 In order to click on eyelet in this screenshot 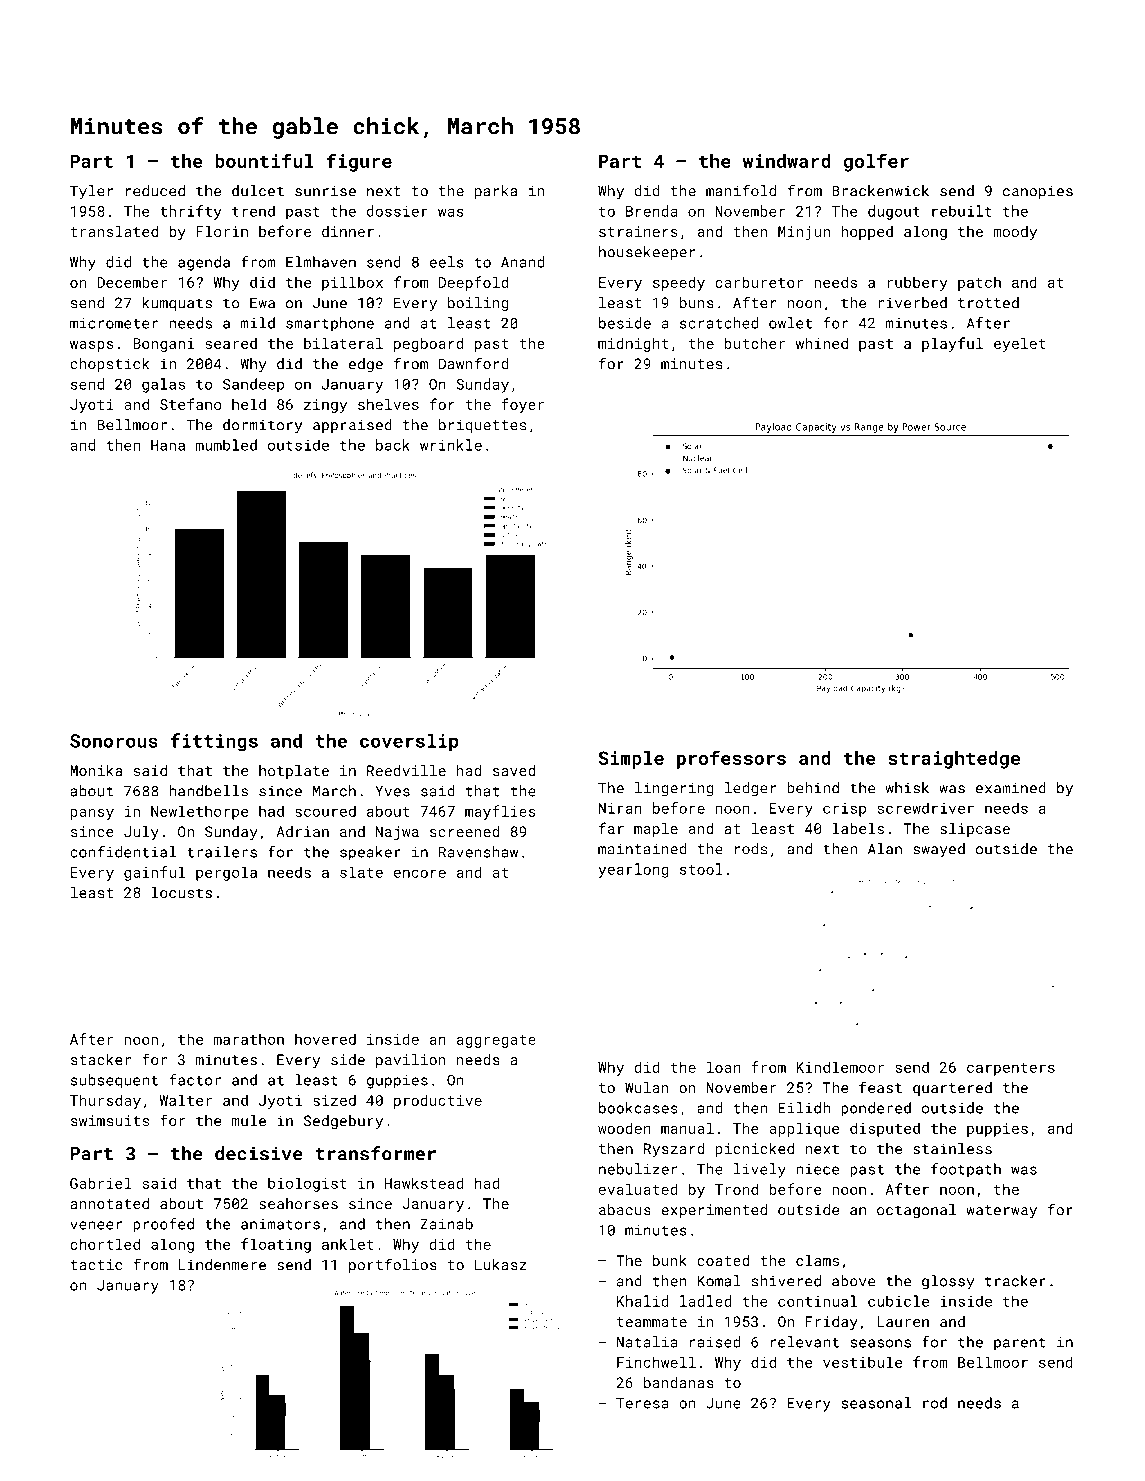, I will do `click(1020, 344)`.
